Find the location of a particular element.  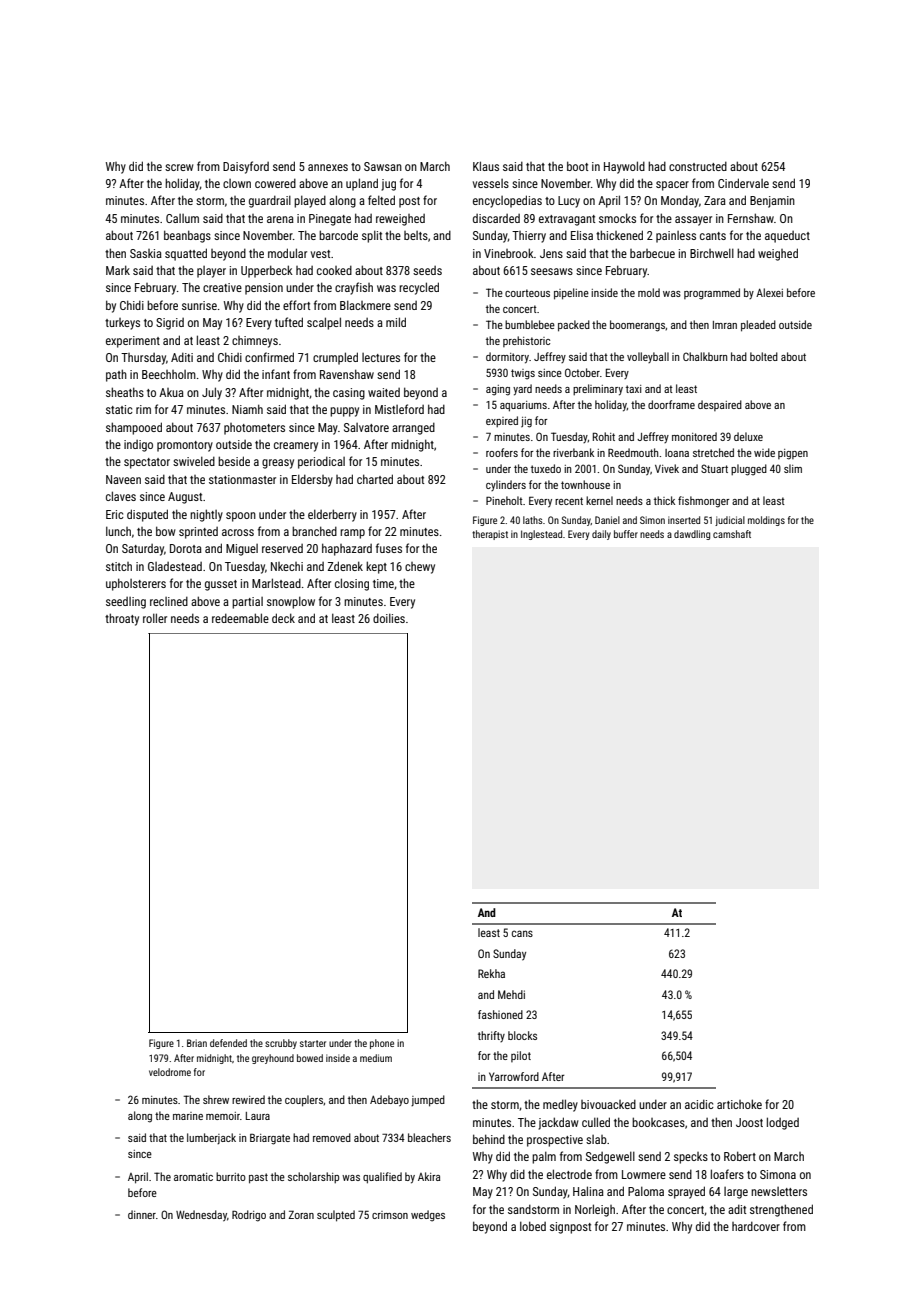

rewired is located at coordinates (248, 1099).
